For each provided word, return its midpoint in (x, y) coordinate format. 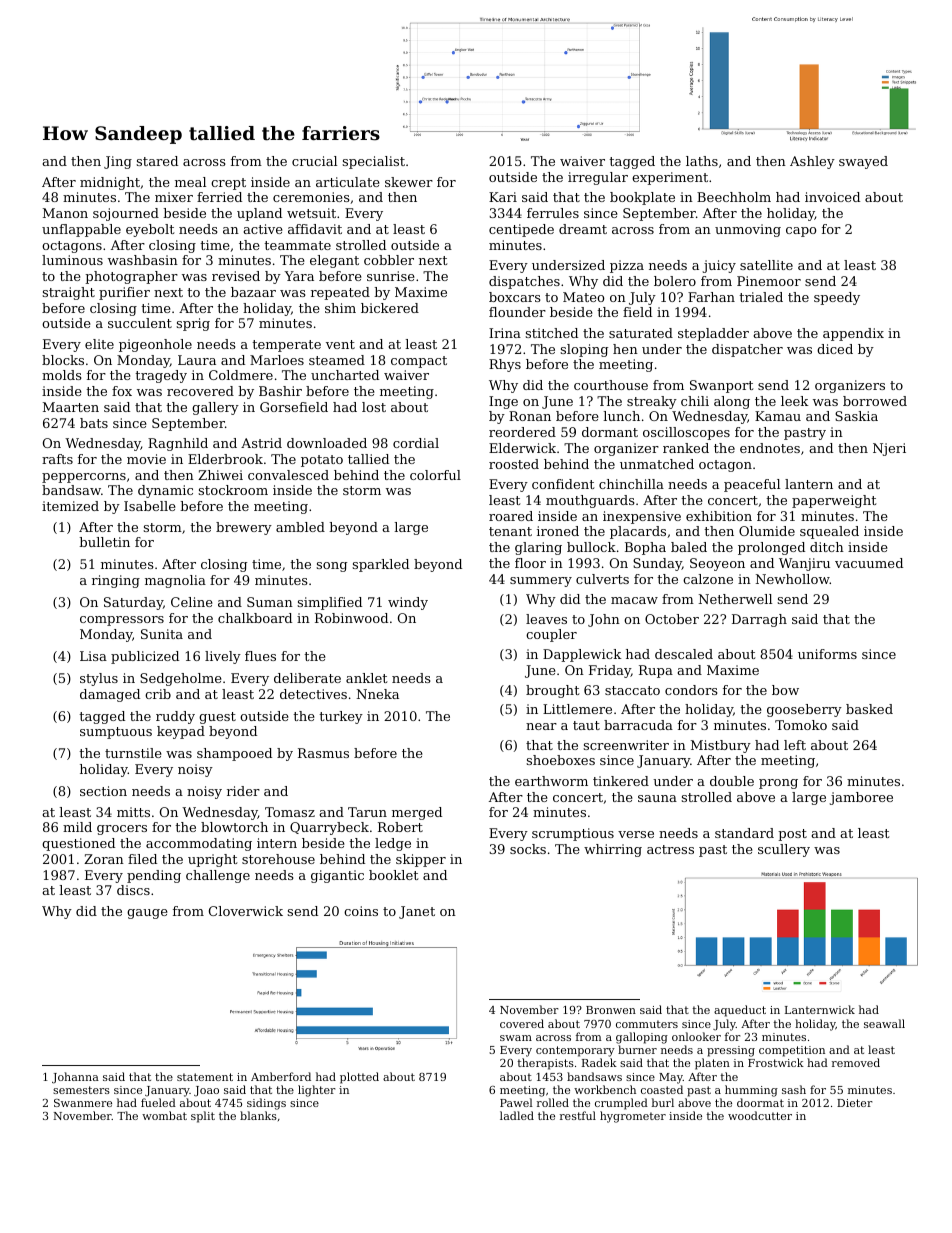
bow (785, 690)
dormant (610, 432)
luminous (72, 260)
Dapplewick (582, 655)
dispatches (524, 282)
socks (528, 849)
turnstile (133, 753)
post (792, 835)
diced (835, 349)
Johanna (75, 1078)
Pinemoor (769, 281)
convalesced (288, 475)
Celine (192, 602)
